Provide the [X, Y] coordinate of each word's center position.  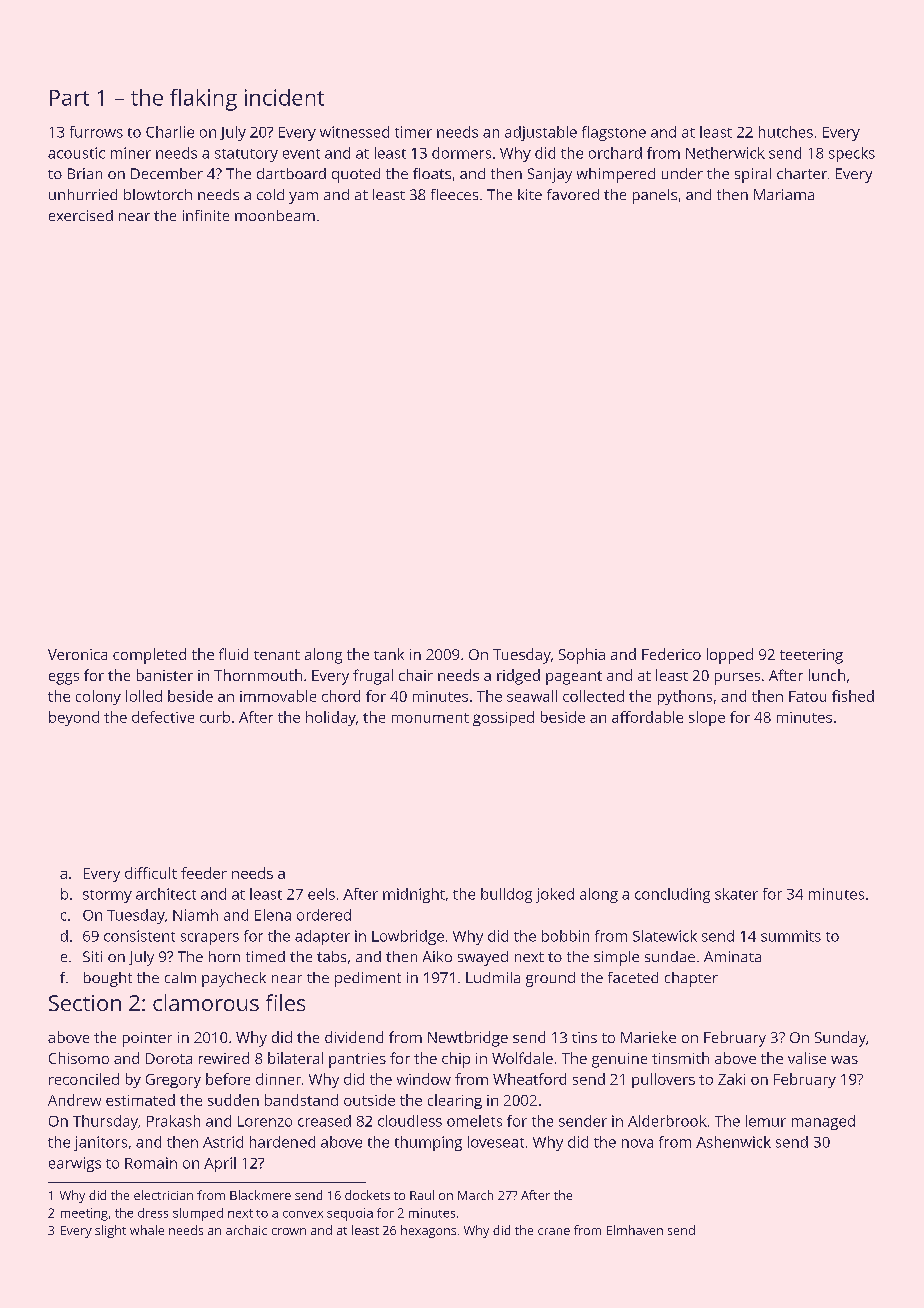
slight [110, 1231]
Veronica [77, 654]
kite [530, 194]
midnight [414, 895]
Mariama [784, 194]
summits [791, 936]
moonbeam [275, 215]
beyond [74, 718]
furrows [96, 132]
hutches [786, 132]
